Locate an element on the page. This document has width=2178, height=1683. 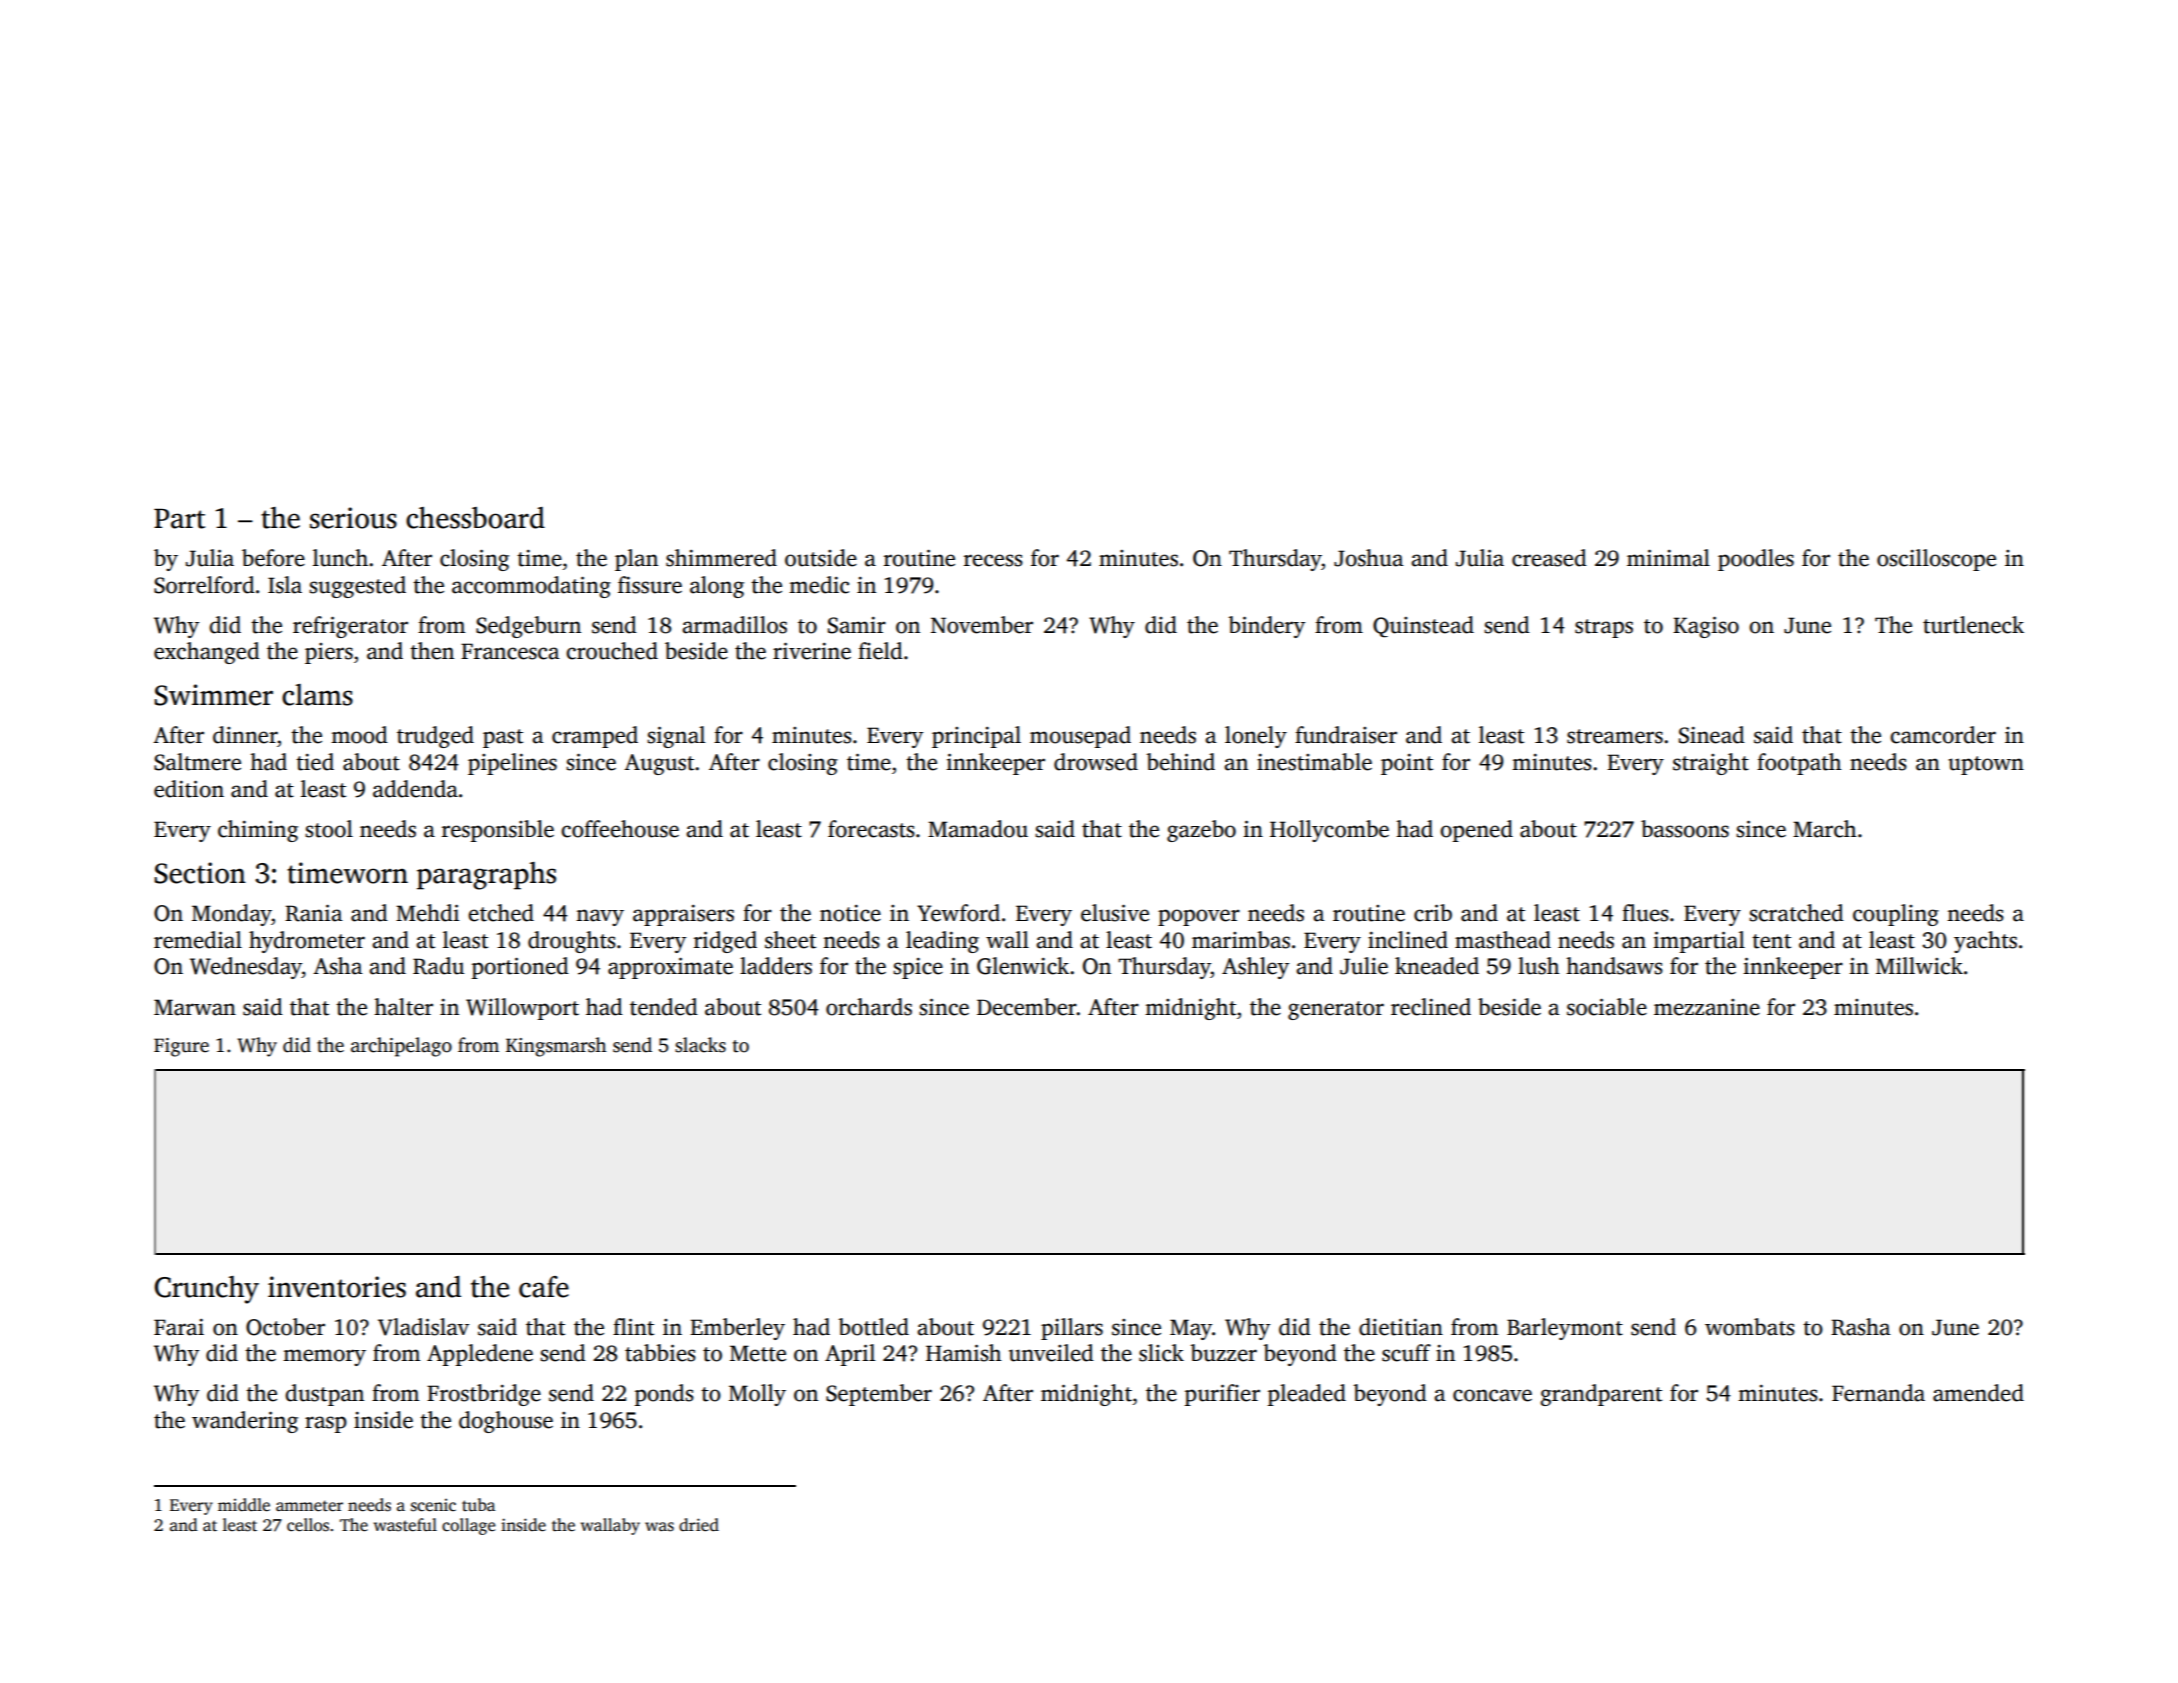
oscilloscope is located at coordinates (1936, 560).
